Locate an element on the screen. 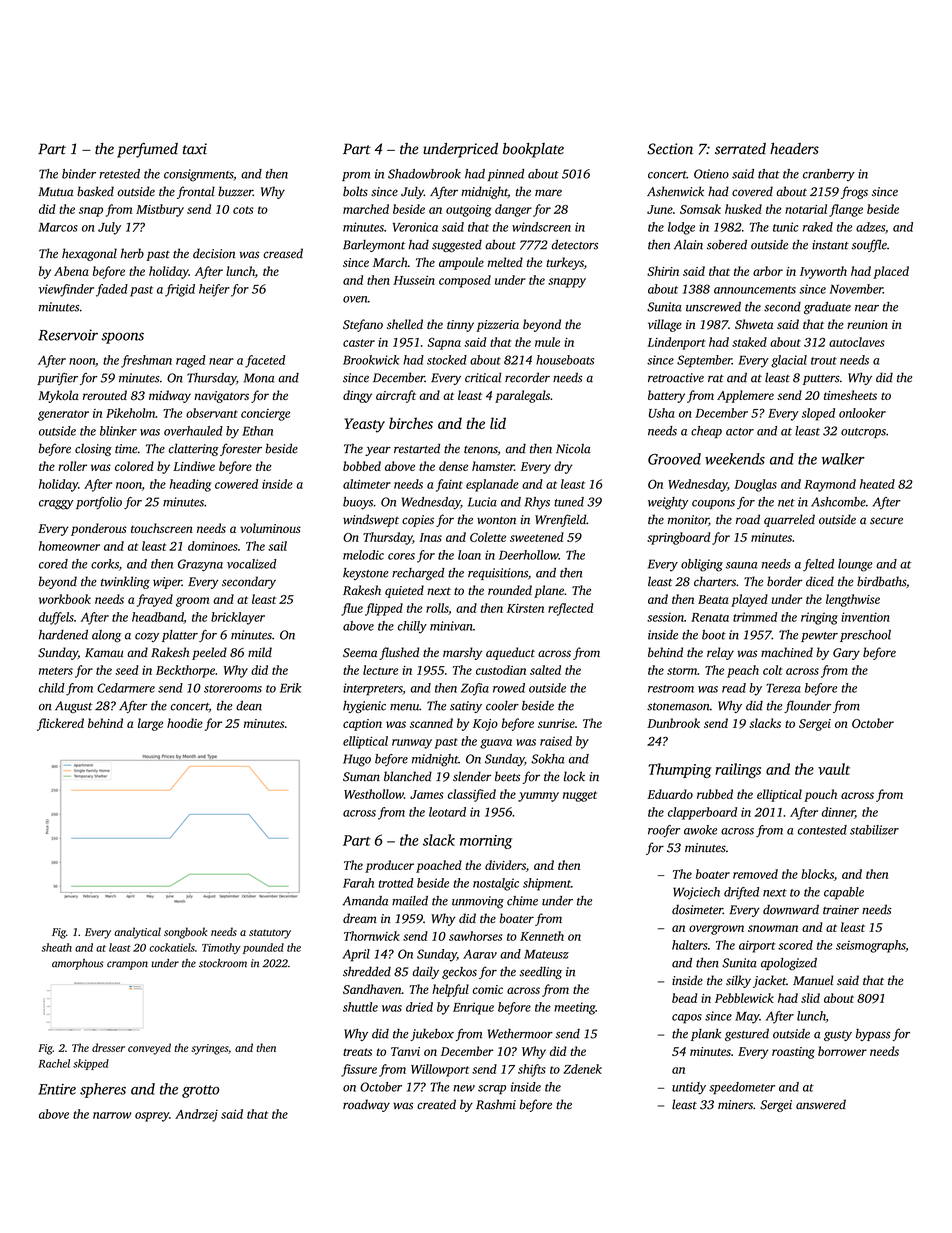 Image resolution: width=952 pixels, height=1233 pixels. poached is located at coordinates (439, 866).
